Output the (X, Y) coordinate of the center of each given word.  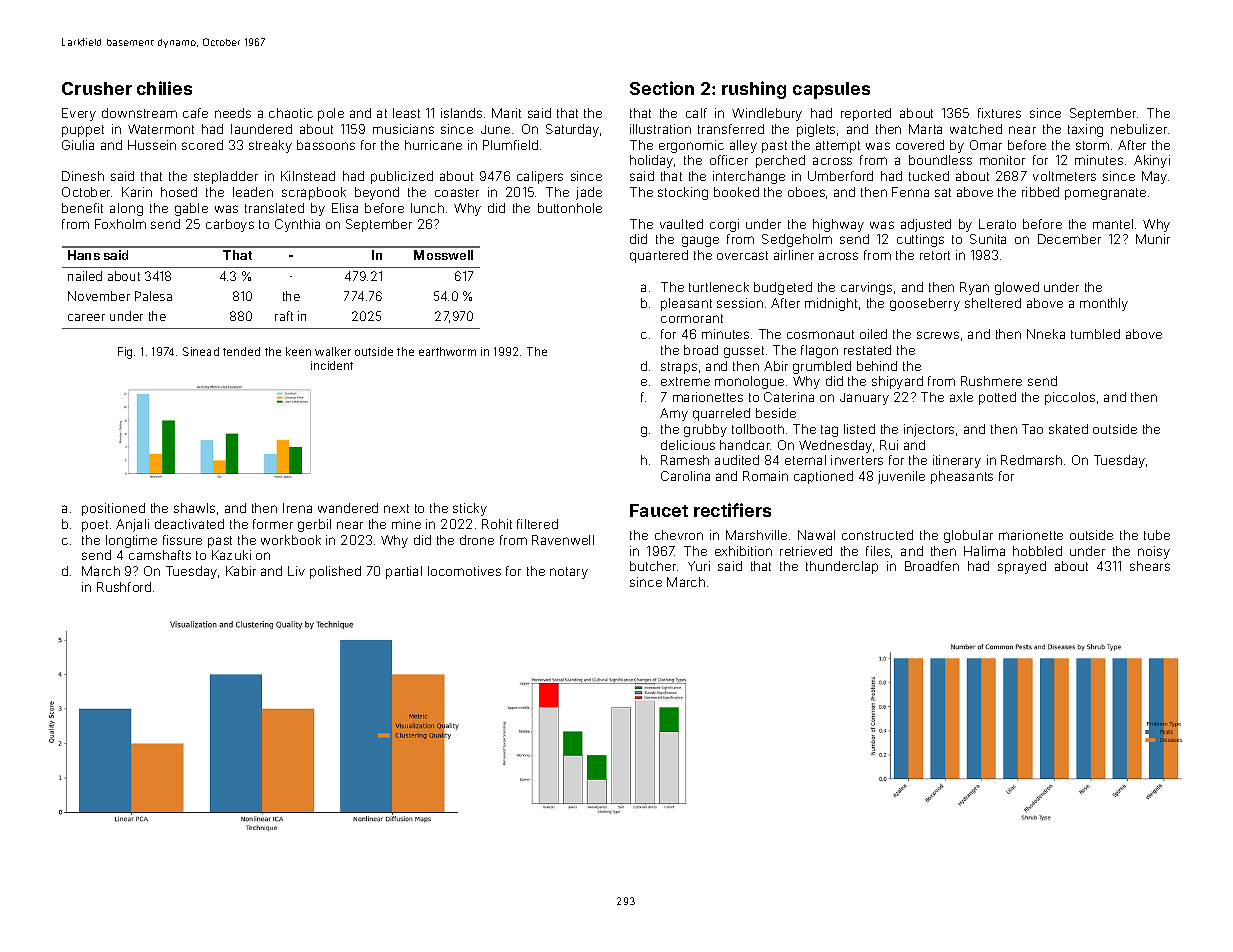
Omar (986, 145)
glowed (1017, 288)
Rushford (124, 587)
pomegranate (1105, 194)
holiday (651, 161)
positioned (113, 509)
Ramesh (685, 460)
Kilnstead (308, 176)
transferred (731, 129)
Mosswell (443, 255)
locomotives (464, 571)
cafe (195, 113)
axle (961, 397)
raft (284, 316)
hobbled (1037, 551)
